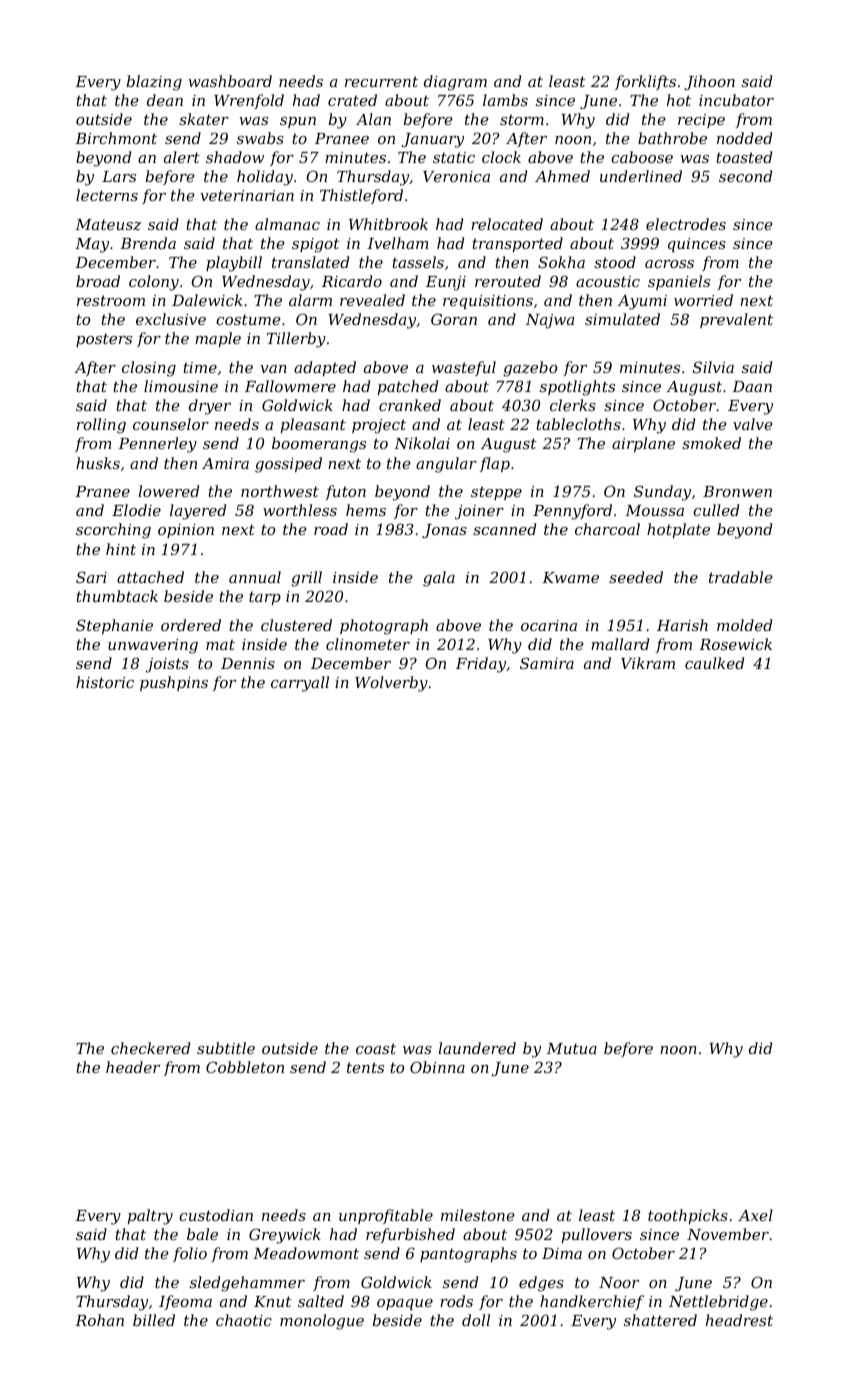 This page has width=849, height=1400. What do you see at coordinates (645, 82) in the page?
I see `forklifts` at bounding box center [645, 82].
